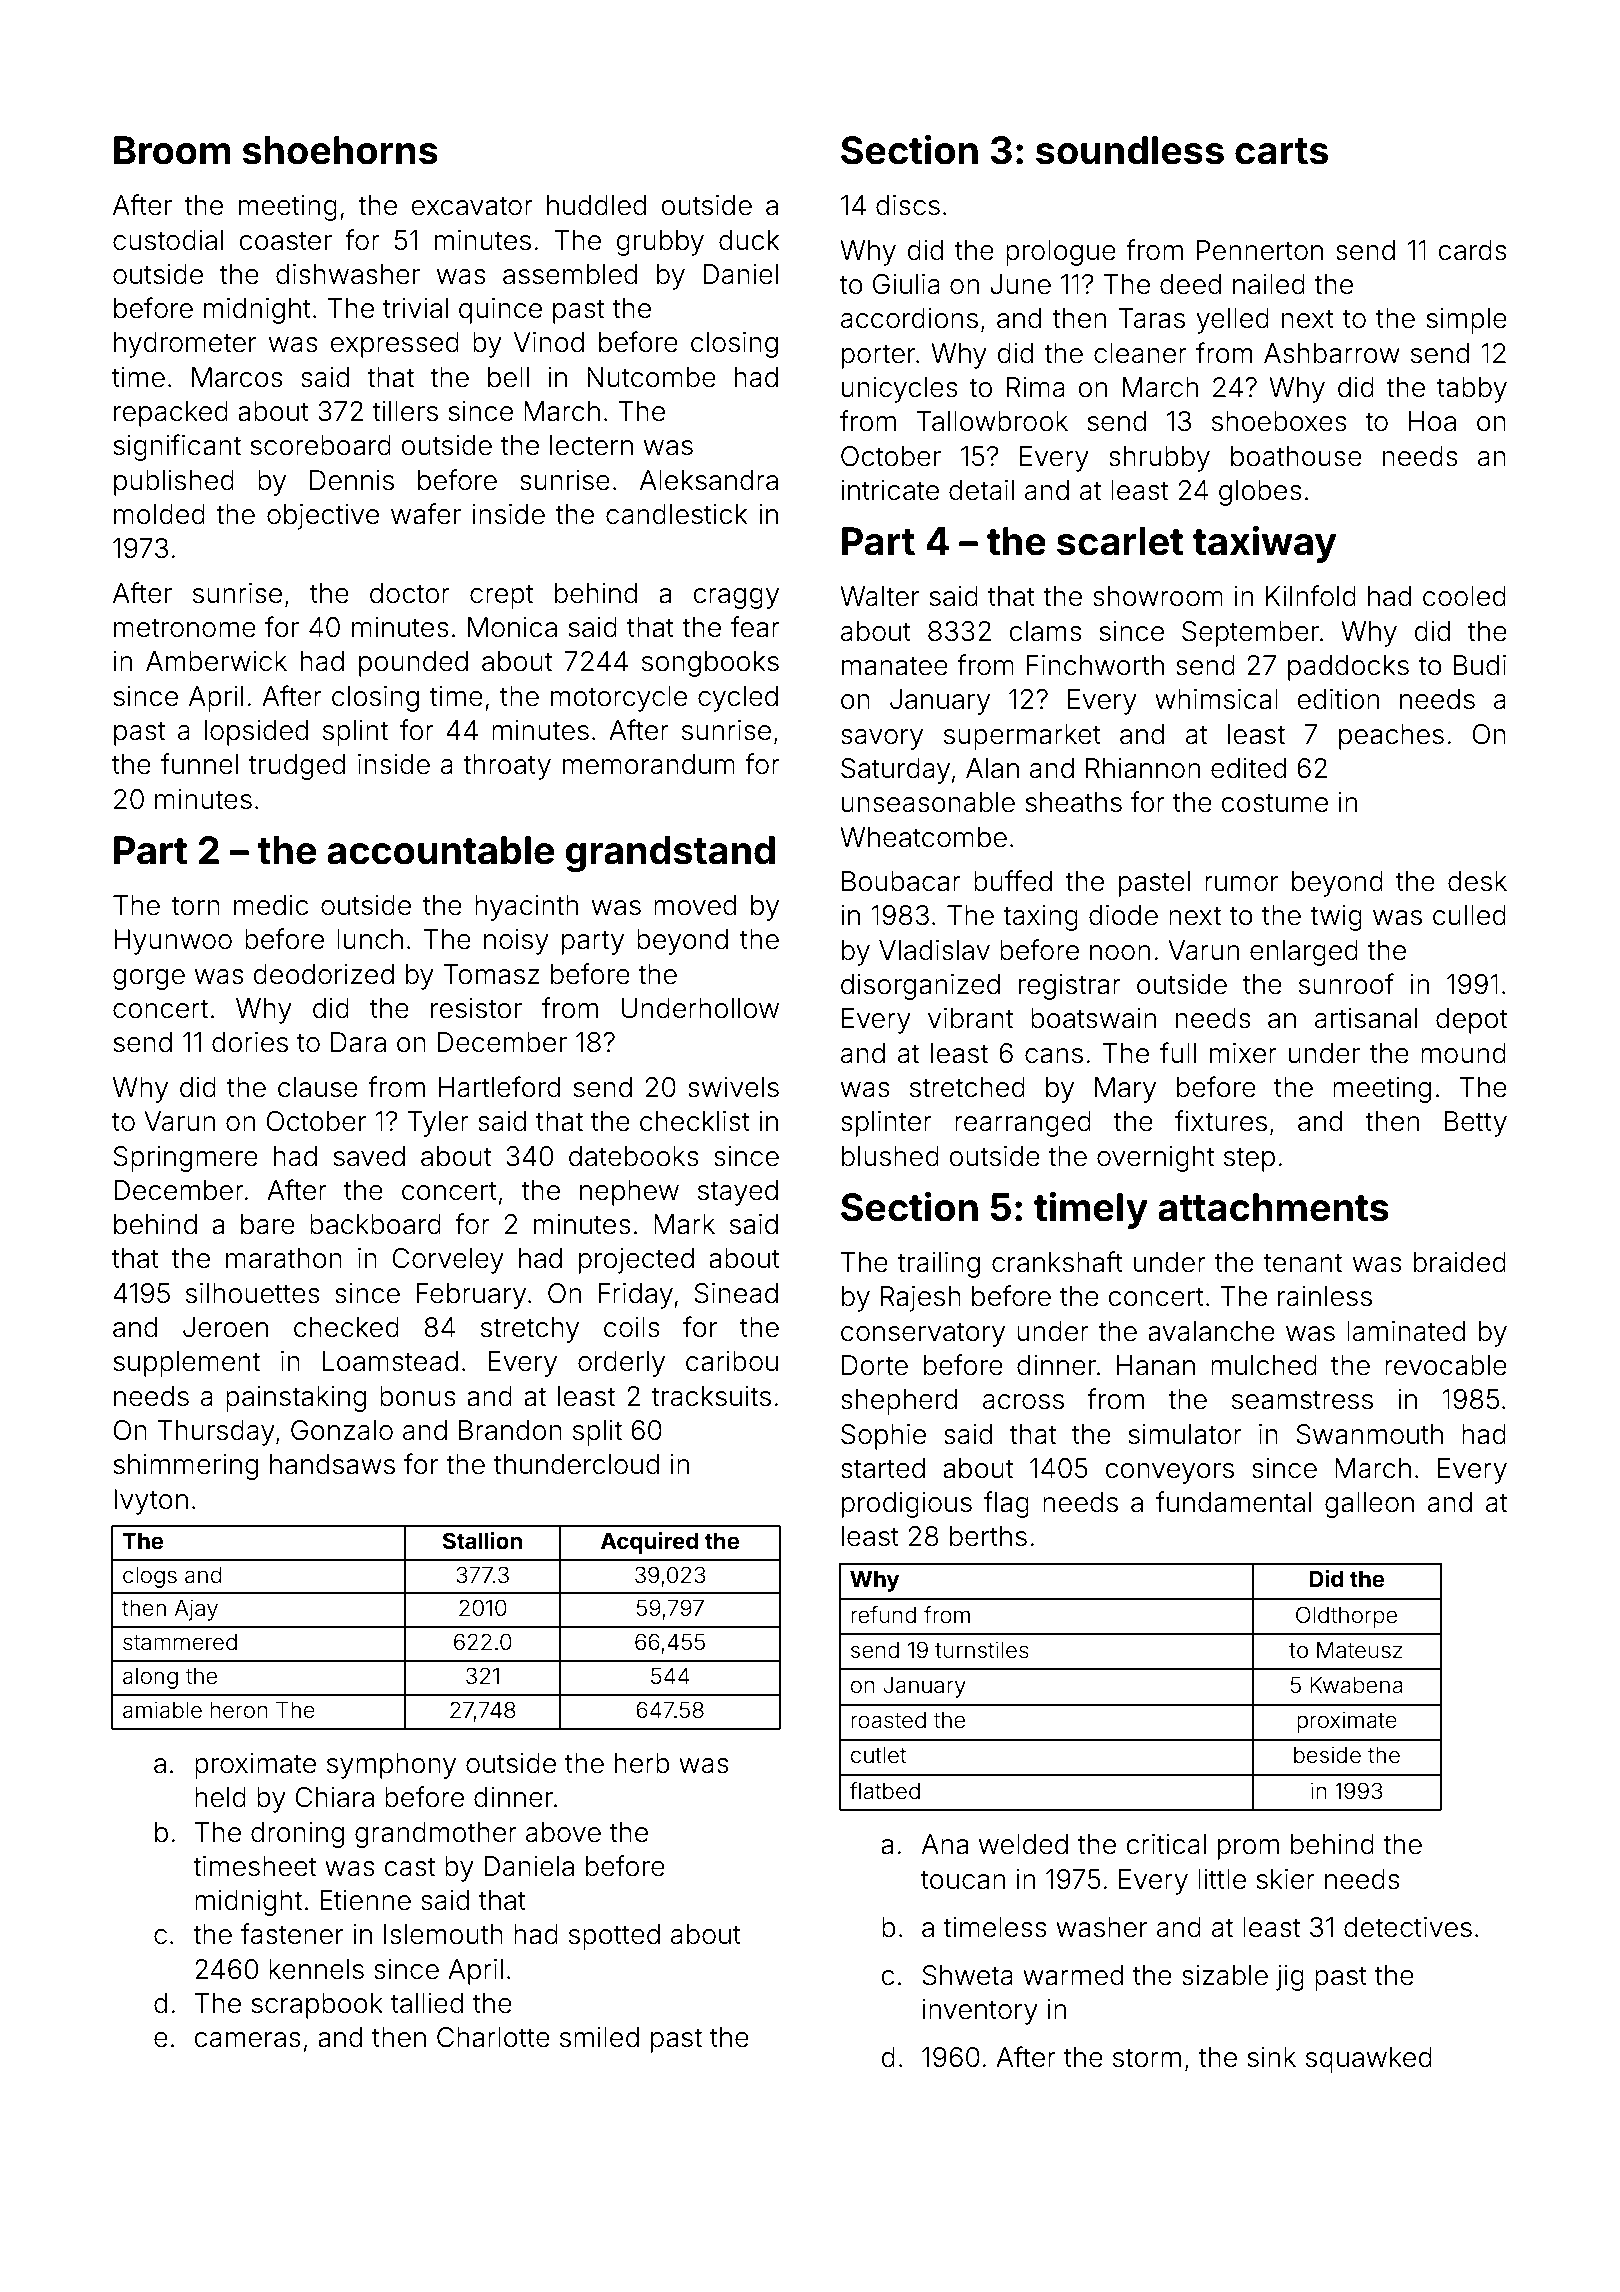  I want to click on Oldthorpe, so click(1346, 1617).
